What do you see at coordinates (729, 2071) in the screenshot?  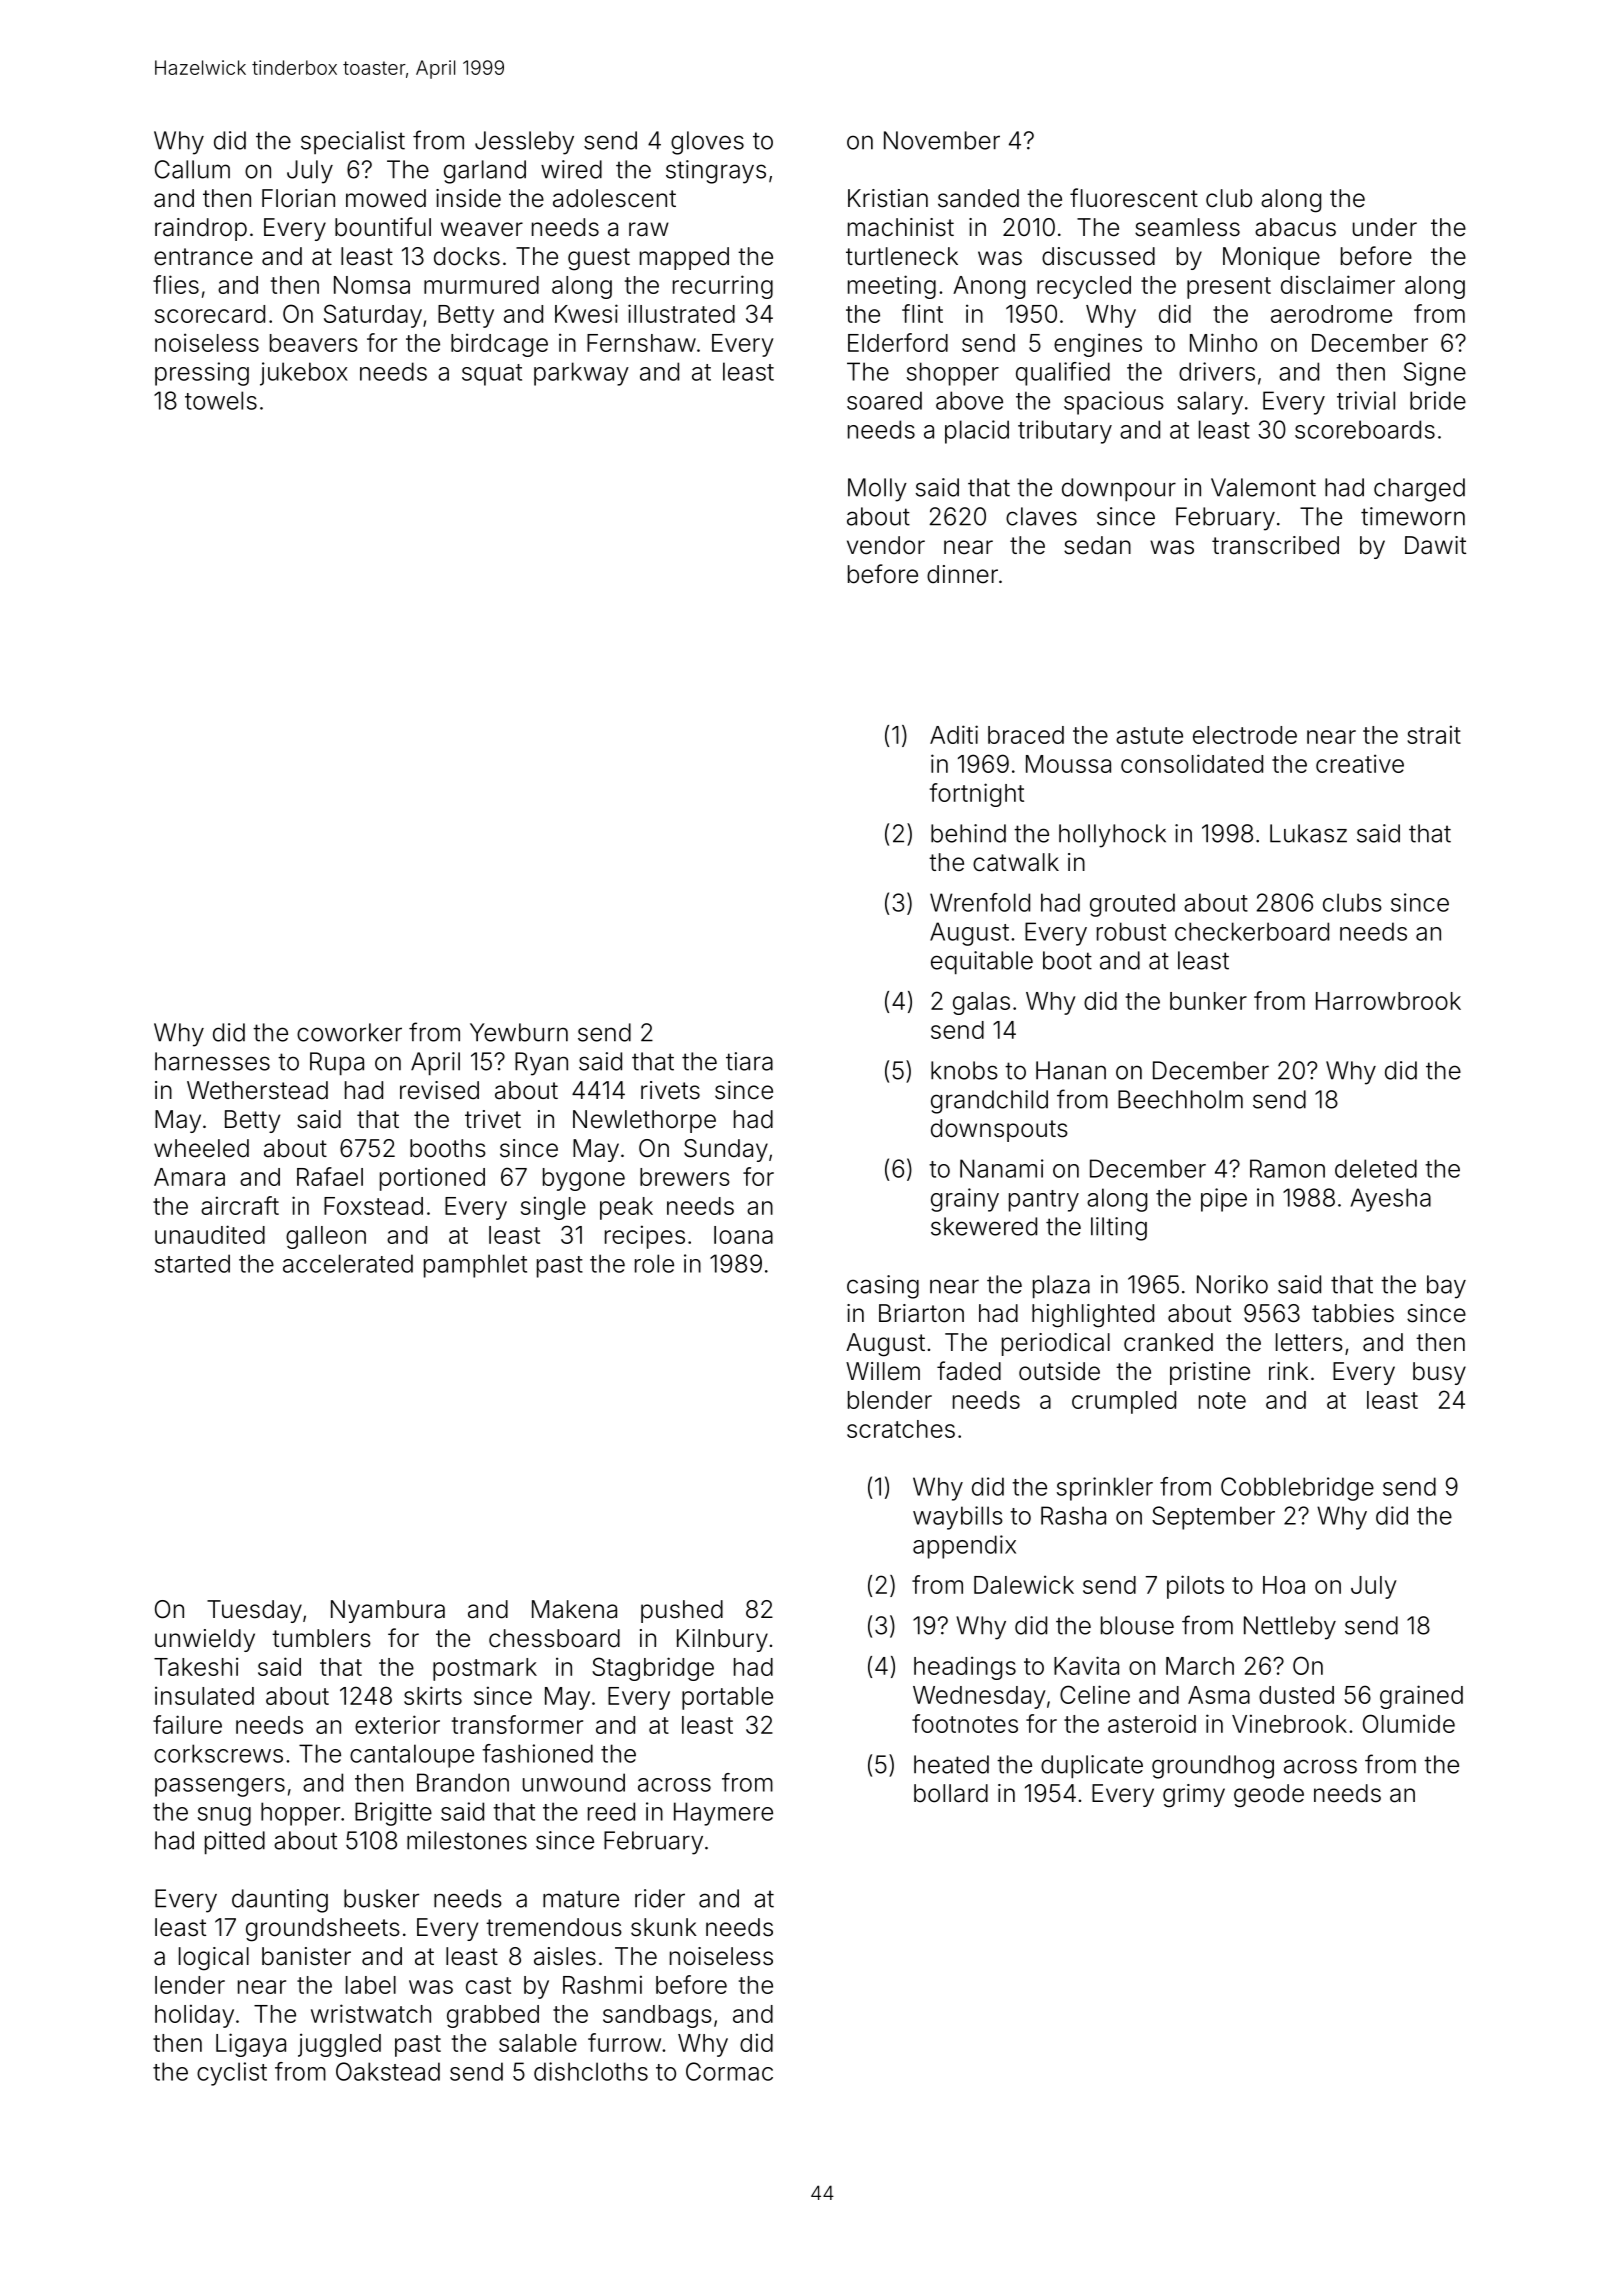 I see `Cormac` at bounding box center [729, 2071].
